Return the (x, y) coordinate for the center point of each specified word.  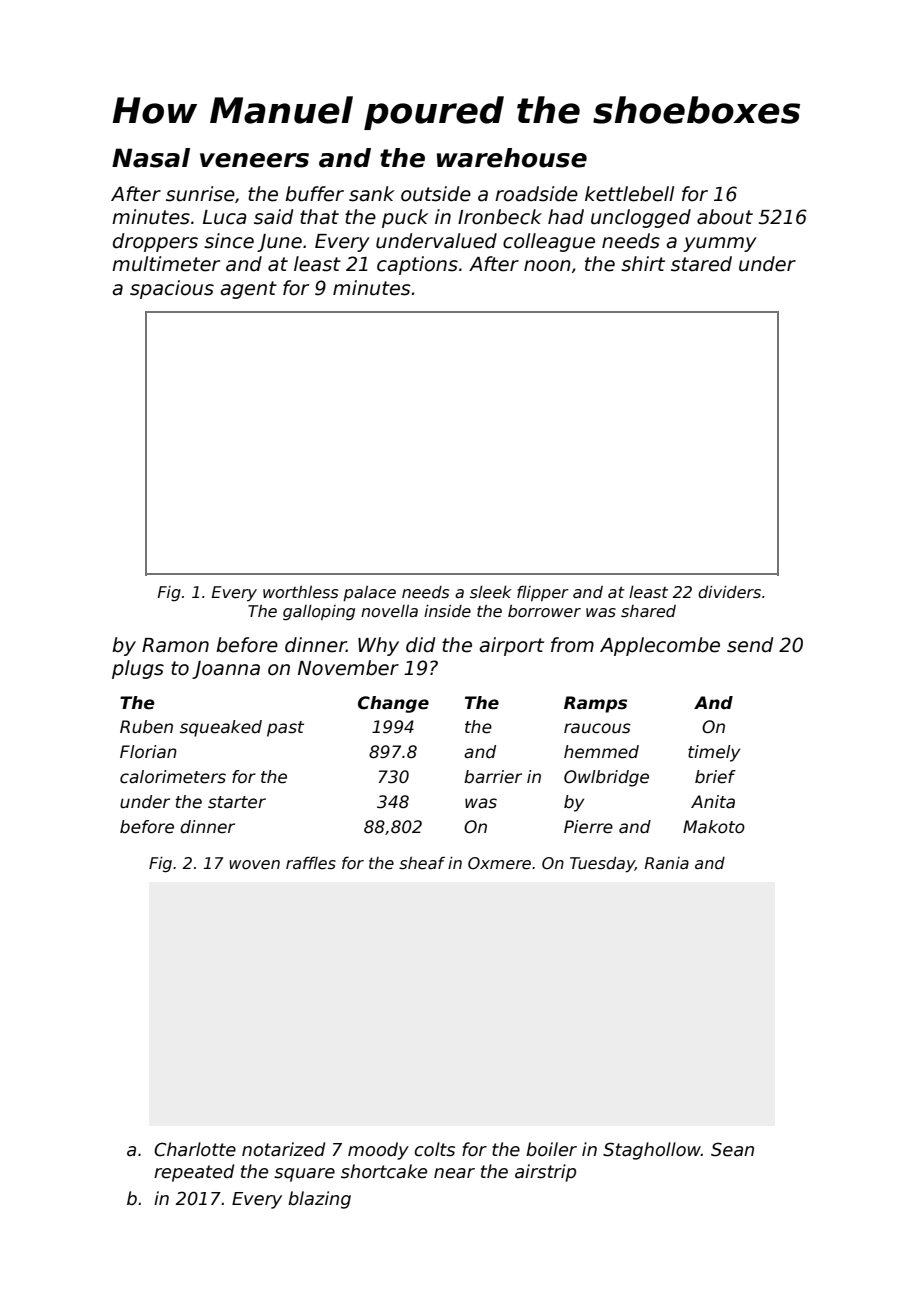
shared (648, 611)
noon (547, 266)
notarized (283, 1149)
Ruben (146, 727)
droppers (155, 242)
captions (417, 265)
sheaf (422, 863)
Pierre (588, 827)
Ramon (175, 645)
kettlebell (629, 194)
